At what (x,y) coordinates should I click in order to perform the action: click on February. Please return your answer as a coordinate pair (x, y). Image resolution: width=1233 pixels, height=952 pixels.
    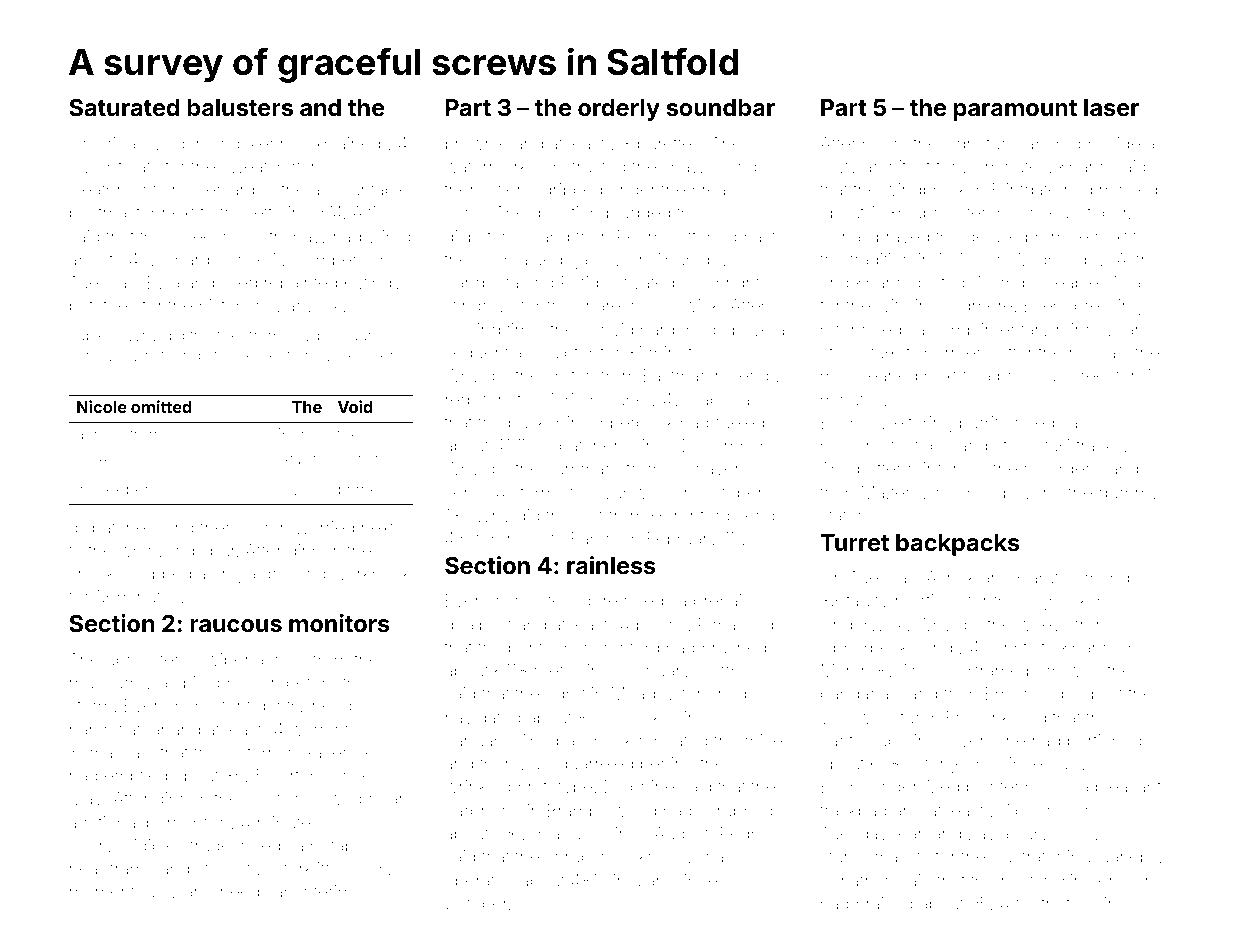
    Looking at the image, I should click on (682, 540).
